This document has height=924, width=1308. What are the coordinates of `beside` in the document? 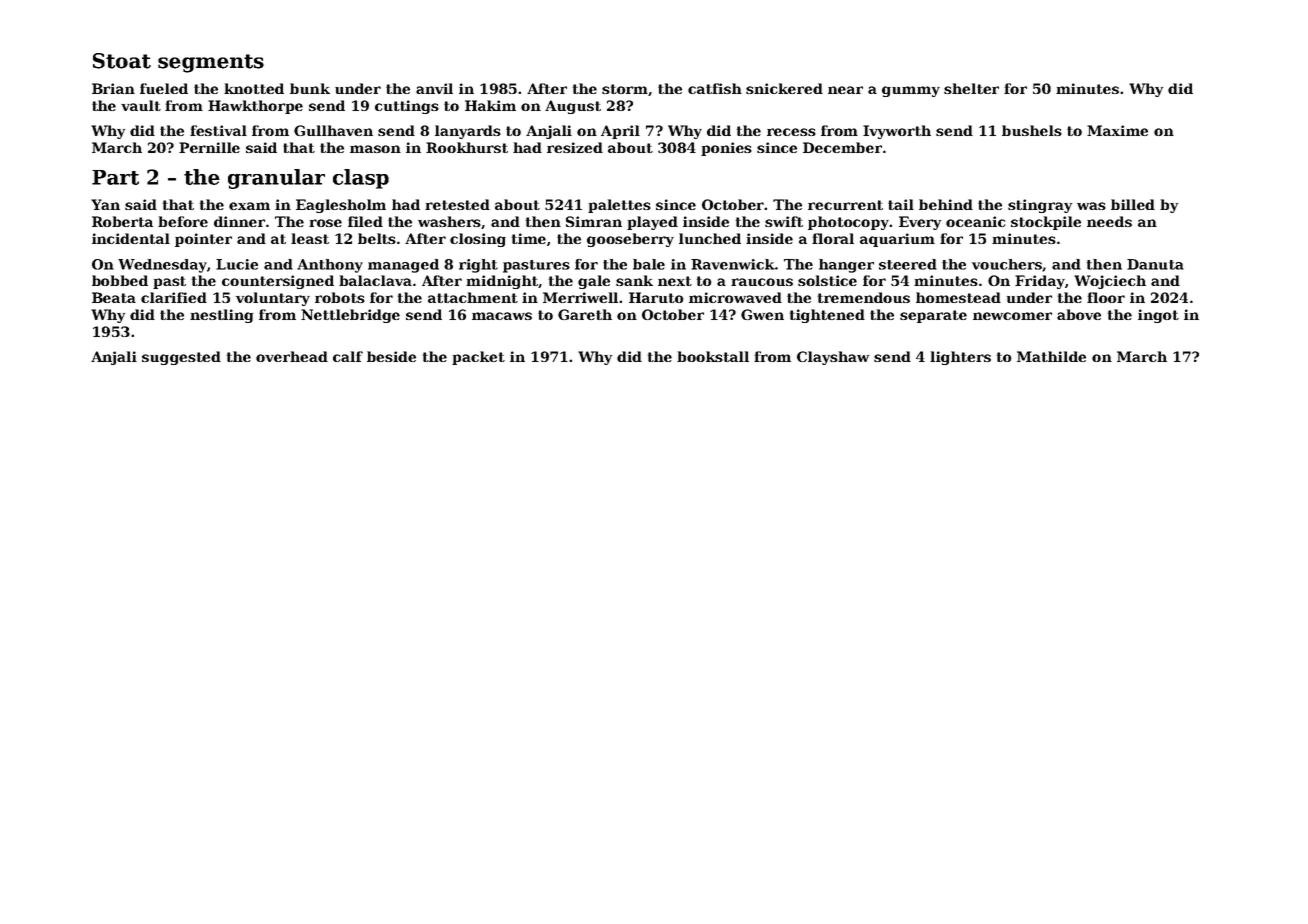 It's located at (391, 356).
